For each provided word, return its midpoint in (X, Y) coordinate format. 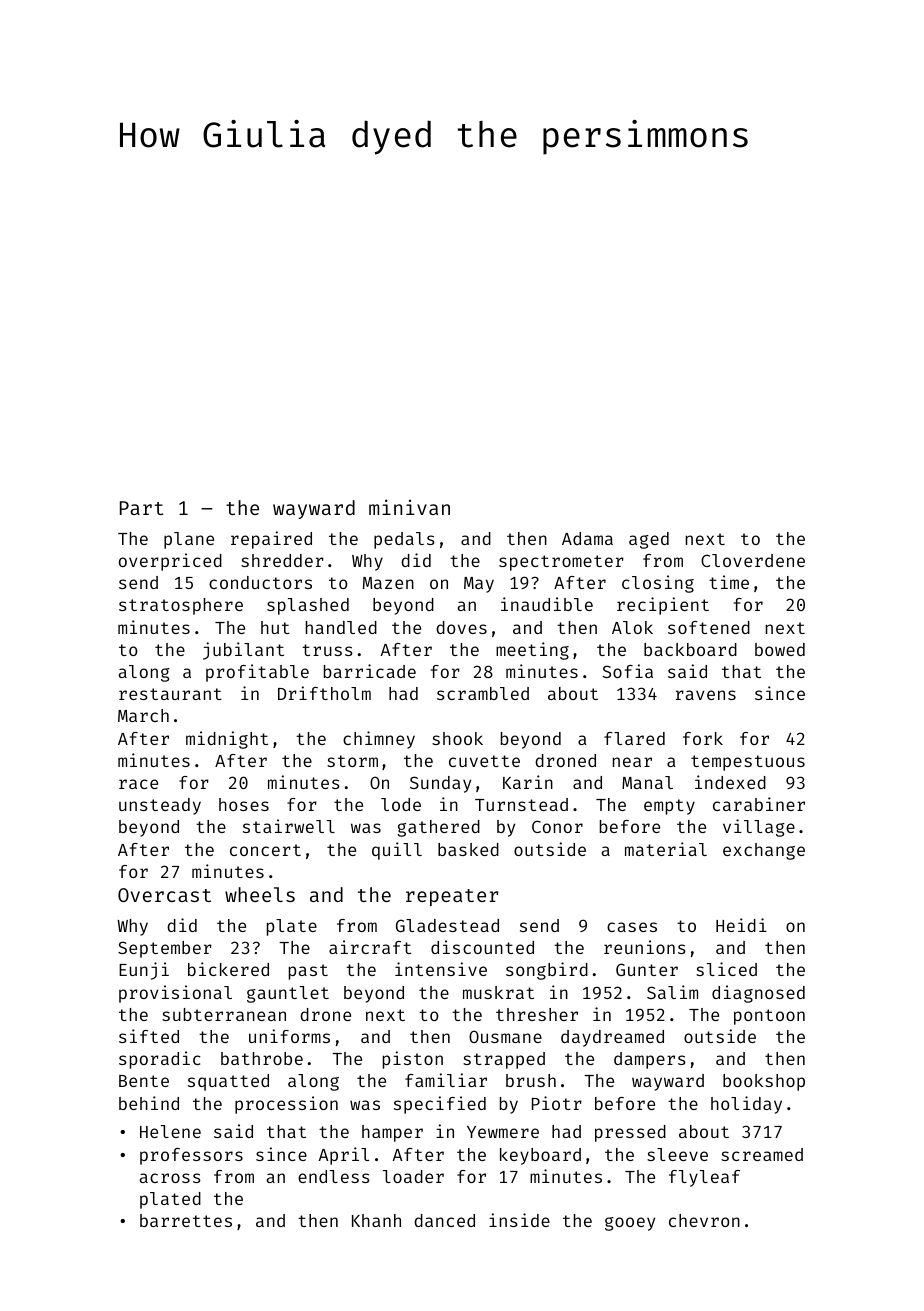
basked (468, 849)
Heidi (741, 925)
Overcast (164, 895)
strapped (504, 1060)
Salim (672, 992)
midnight (227, 740)
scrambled (483, 693)
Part (142, 508)
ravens (706, 695)
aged (649, 540)
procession (286, 1105)
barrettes (186, 1220)
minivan (409, 507)
